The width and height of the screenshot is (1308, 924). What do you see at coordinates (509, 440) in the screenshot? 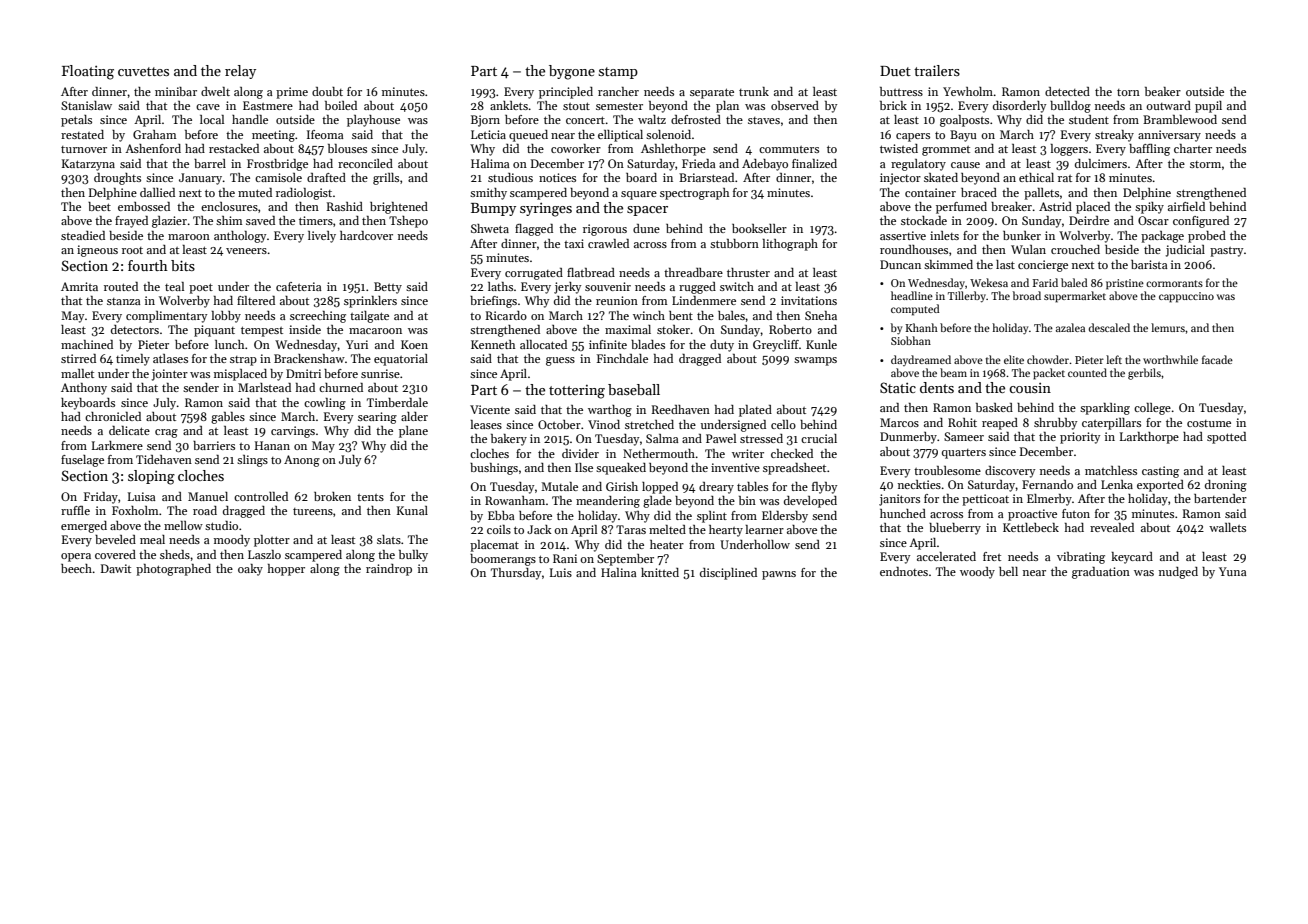
I see `bakery` at bounding box center [509, 440].
